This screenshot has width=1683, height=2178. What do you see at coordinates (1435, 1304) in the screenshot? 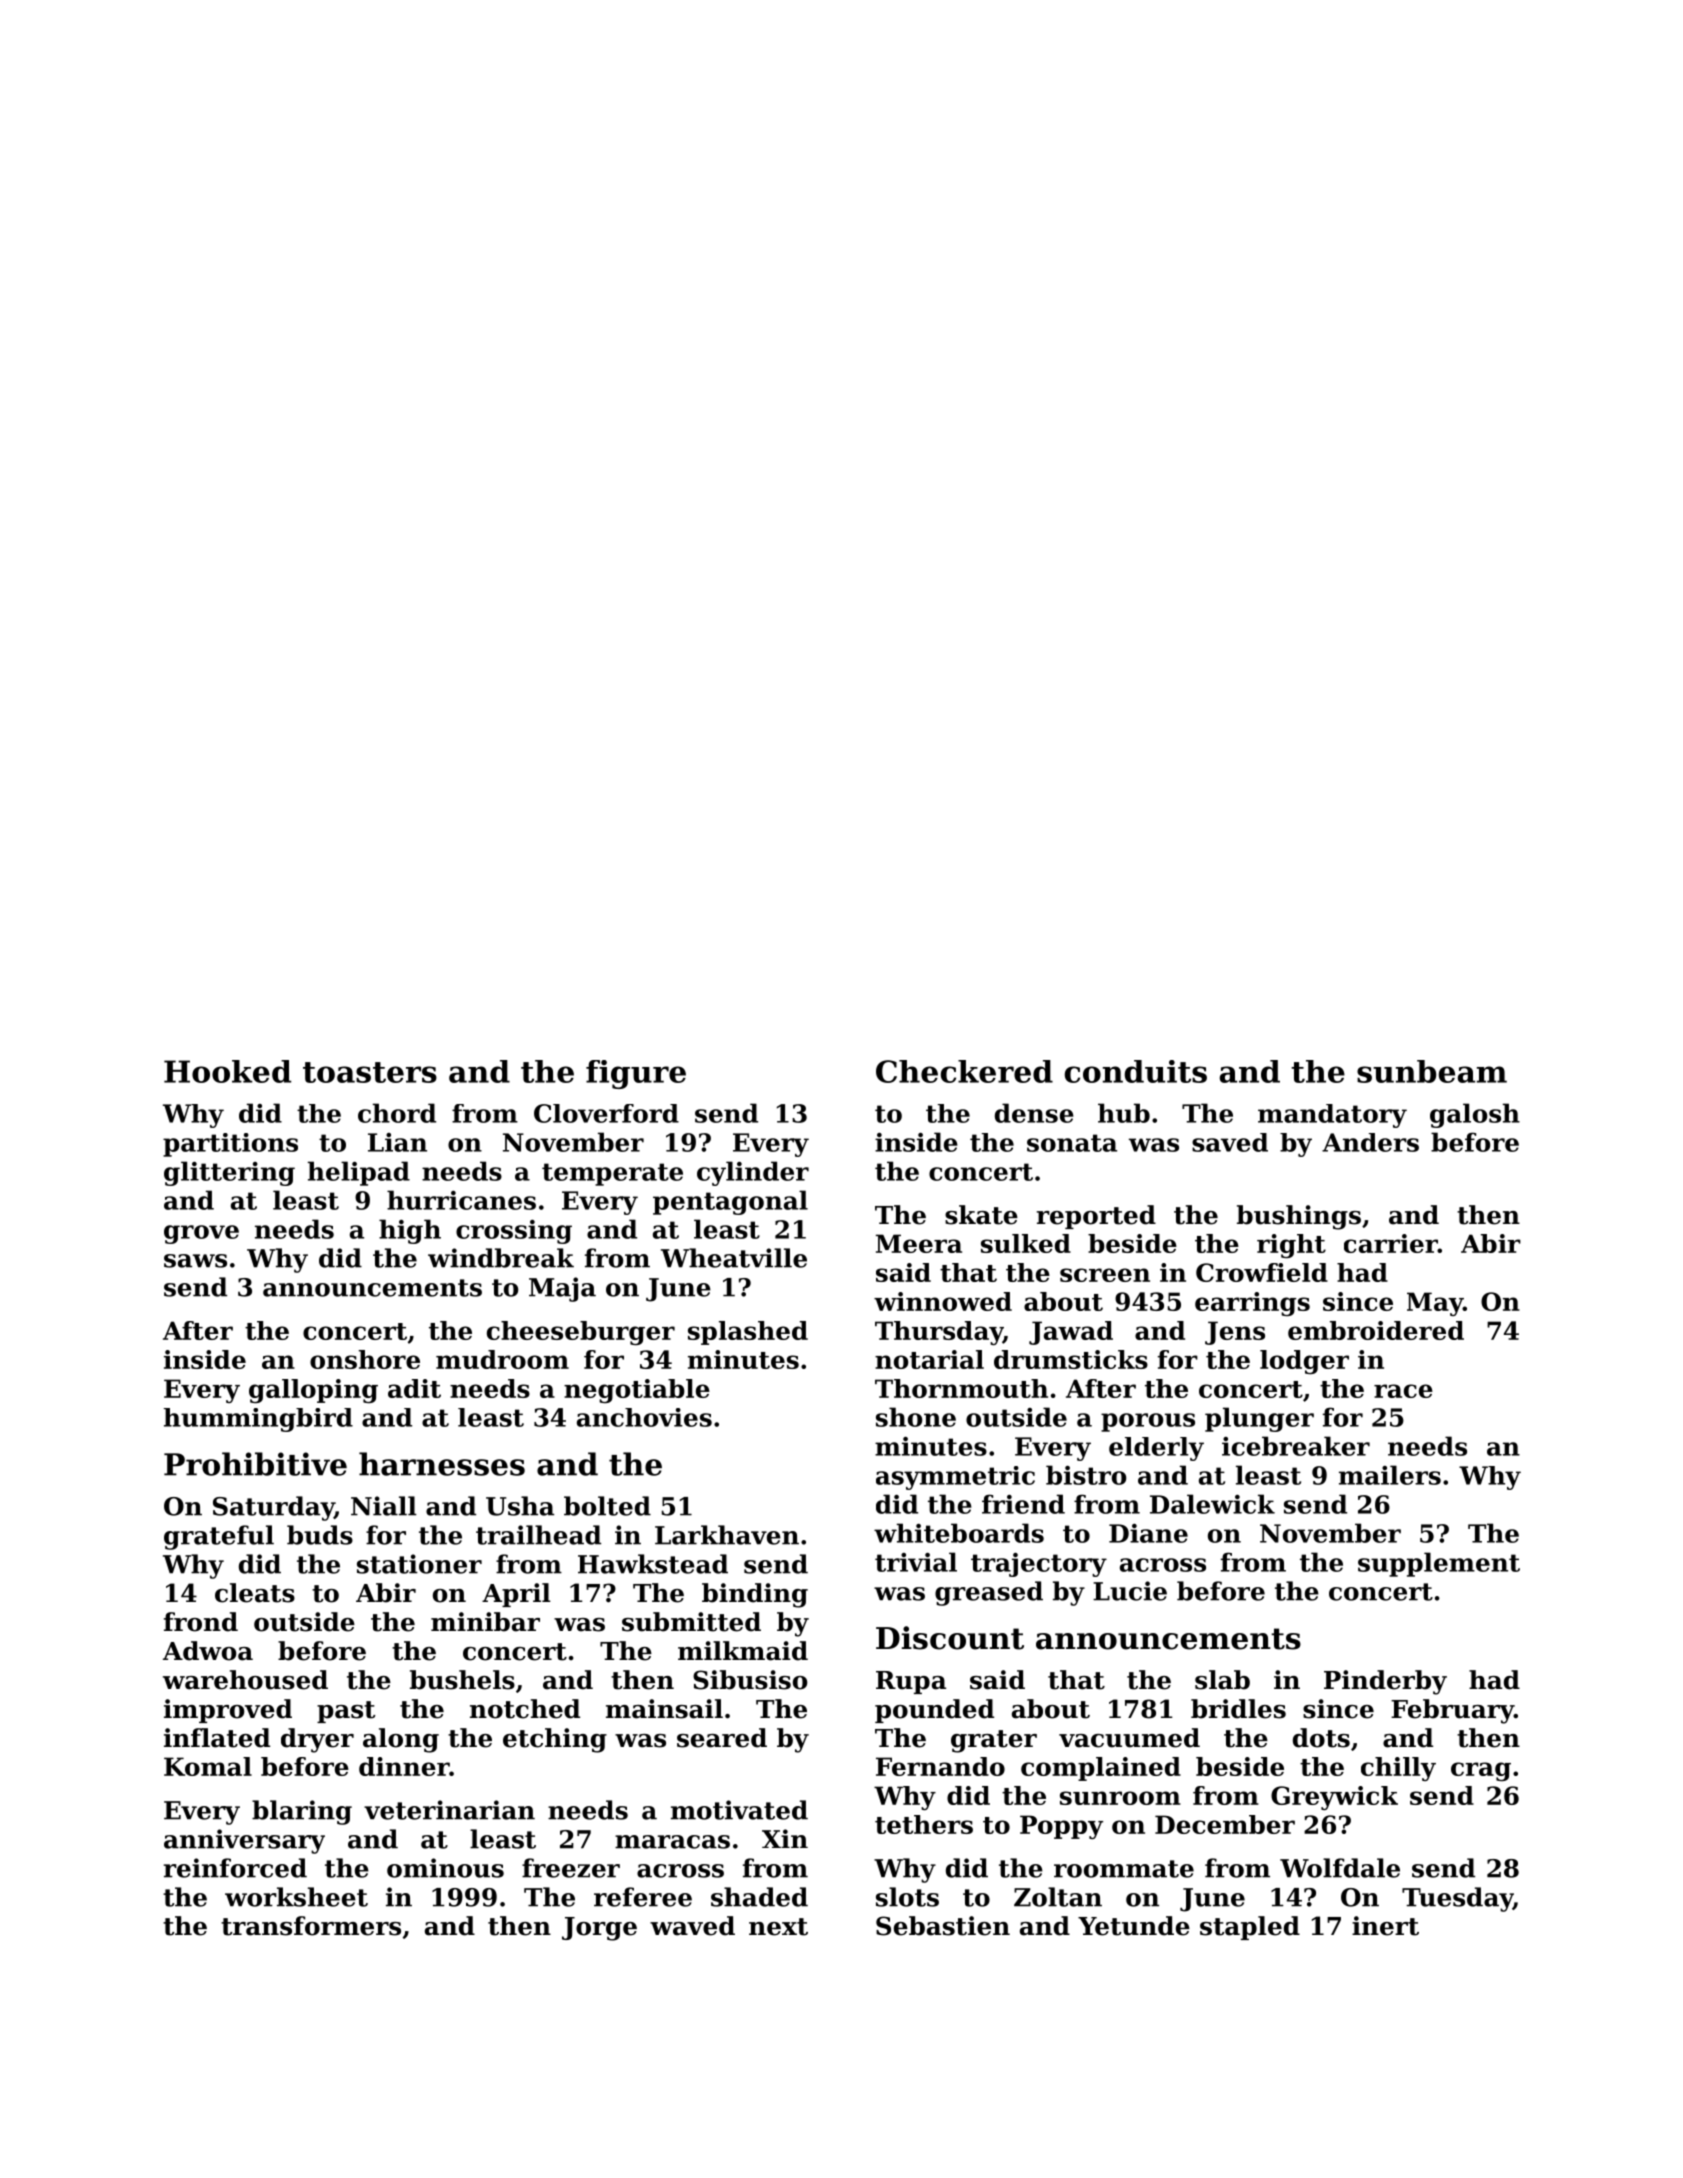
I see `May` at bounding box center [1435, 1304].
